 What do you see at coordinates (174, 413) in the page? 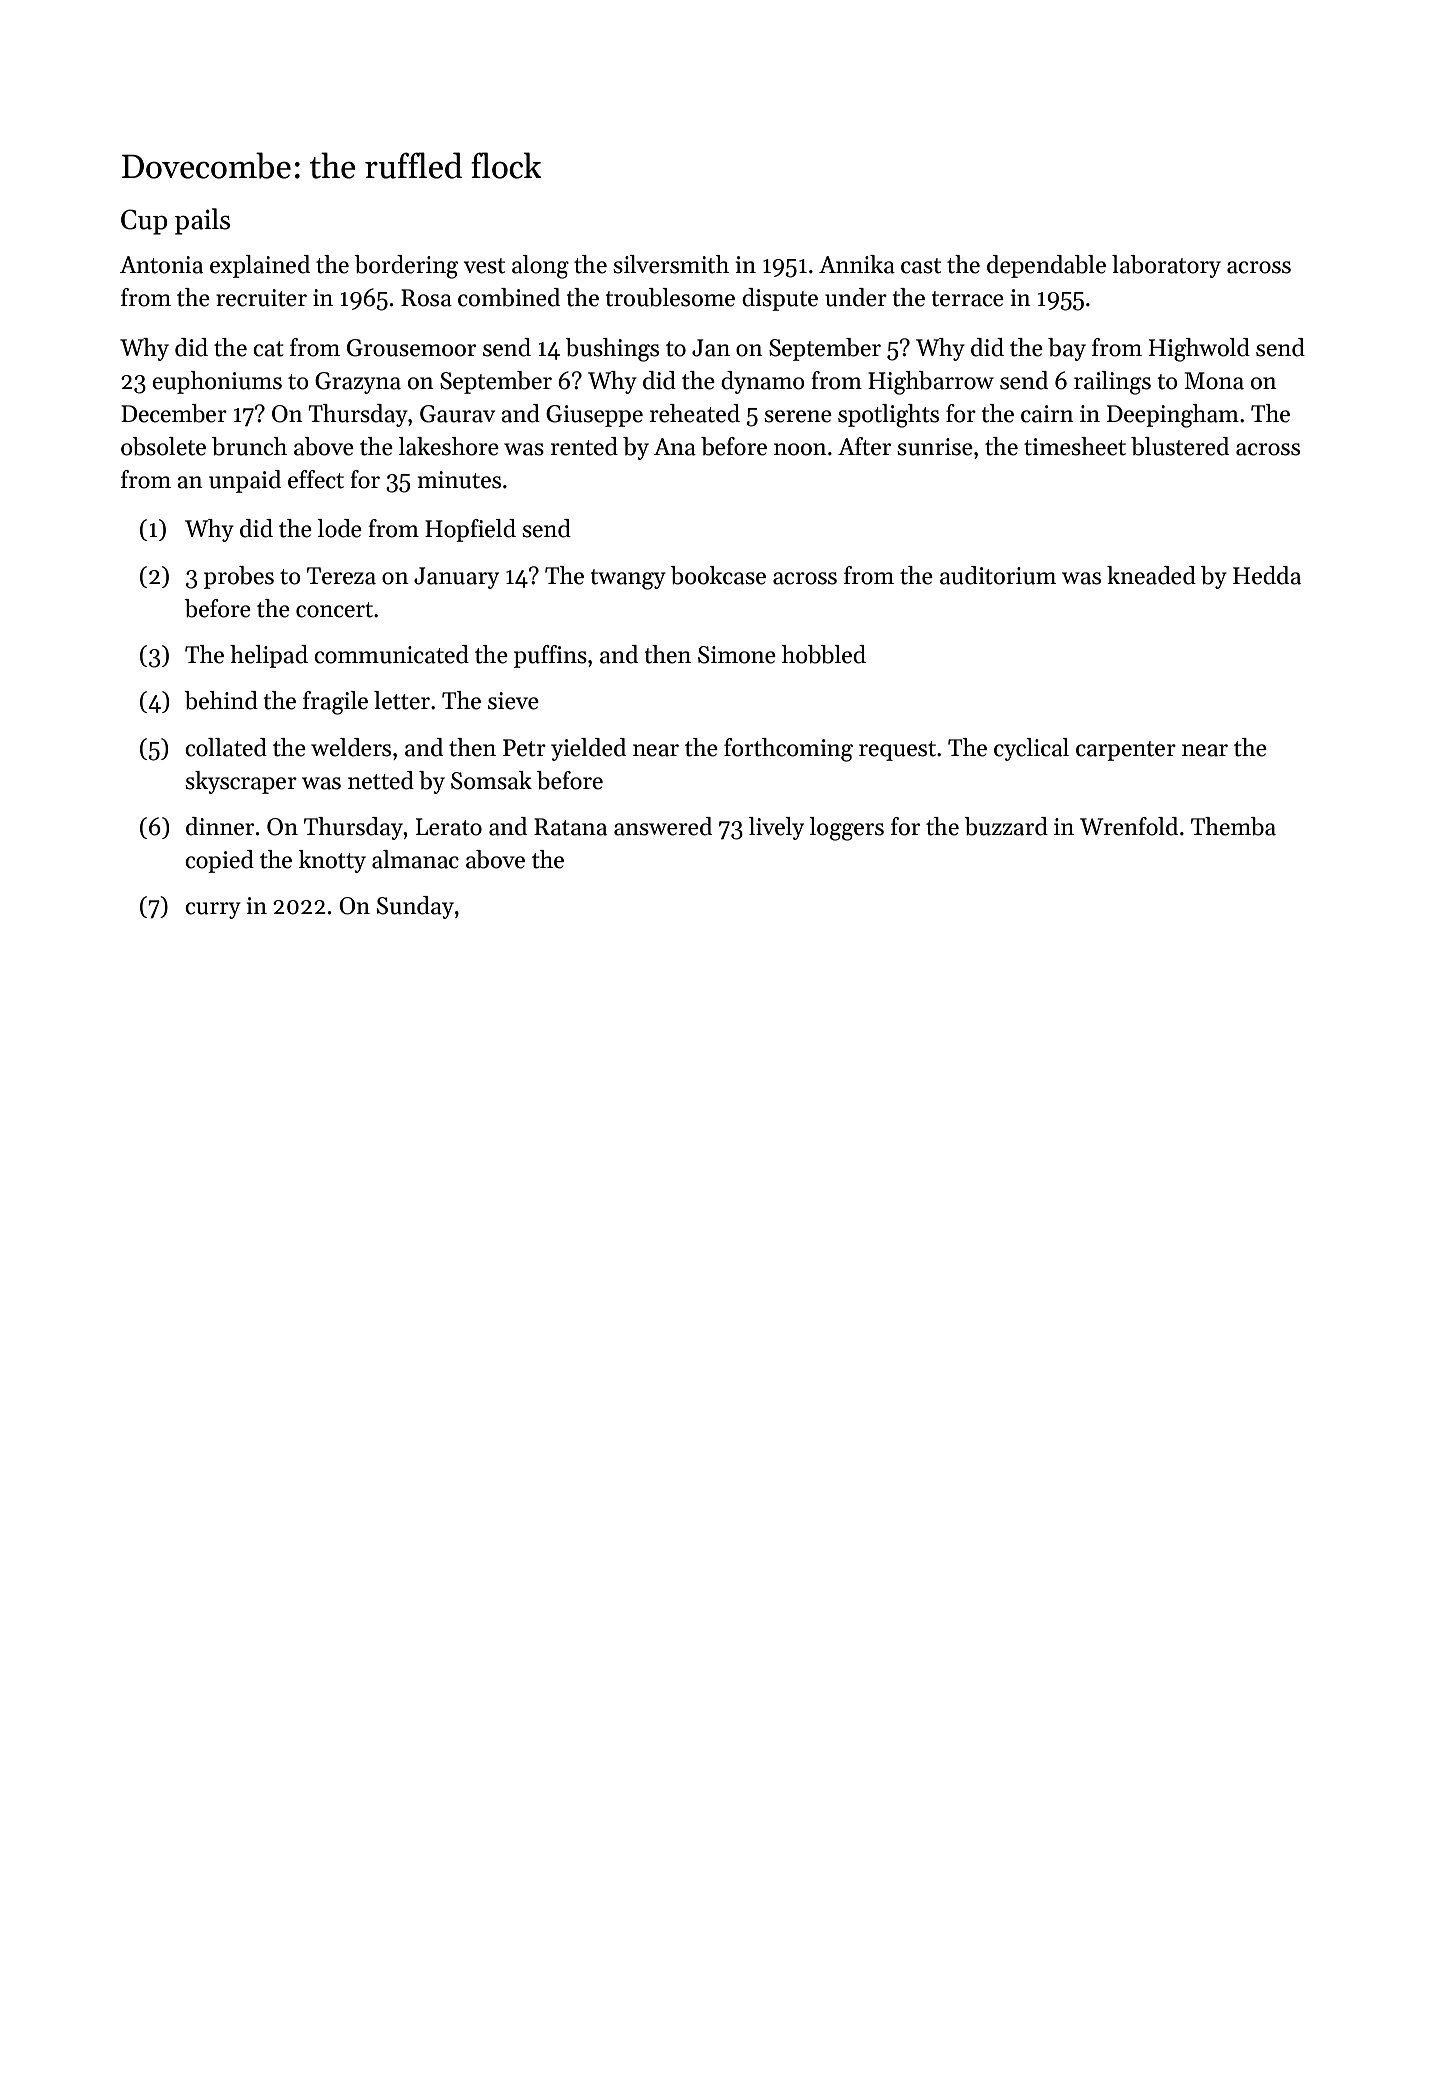
I see `December` at bounding box center [174, 413].
